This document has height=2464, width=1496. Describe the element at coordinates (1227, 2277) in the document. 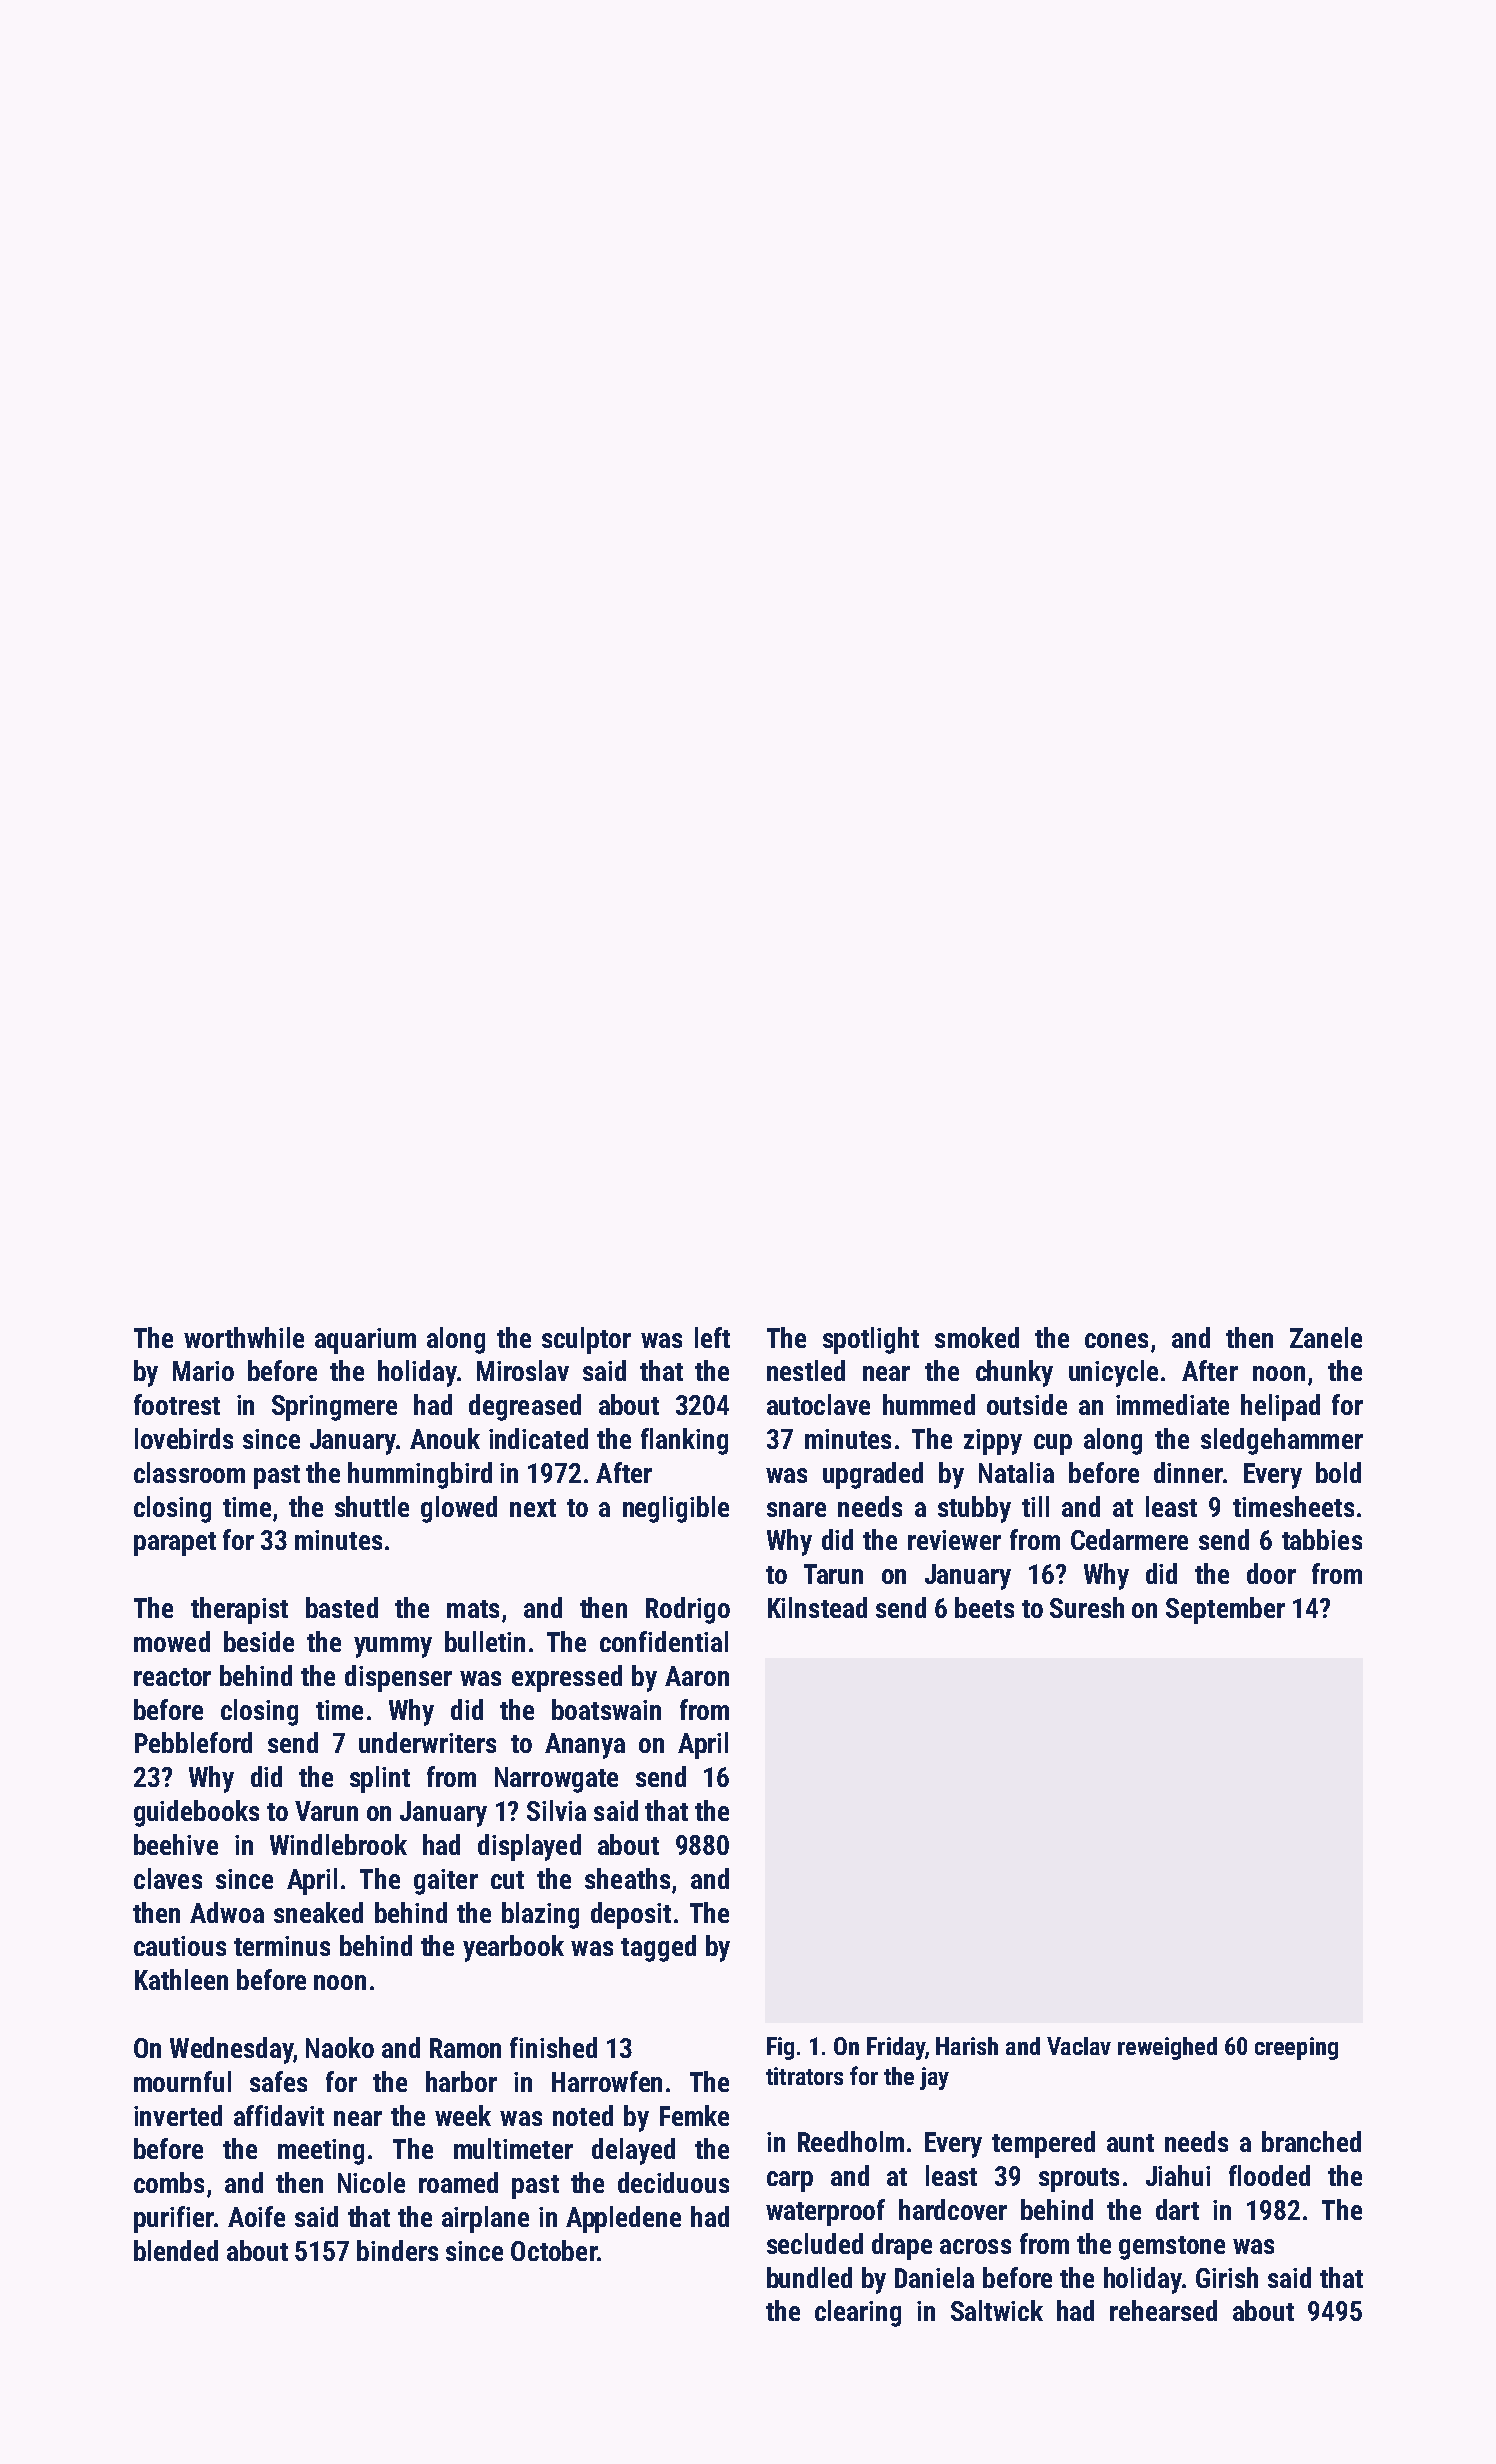

I see `Girish` at that location.
